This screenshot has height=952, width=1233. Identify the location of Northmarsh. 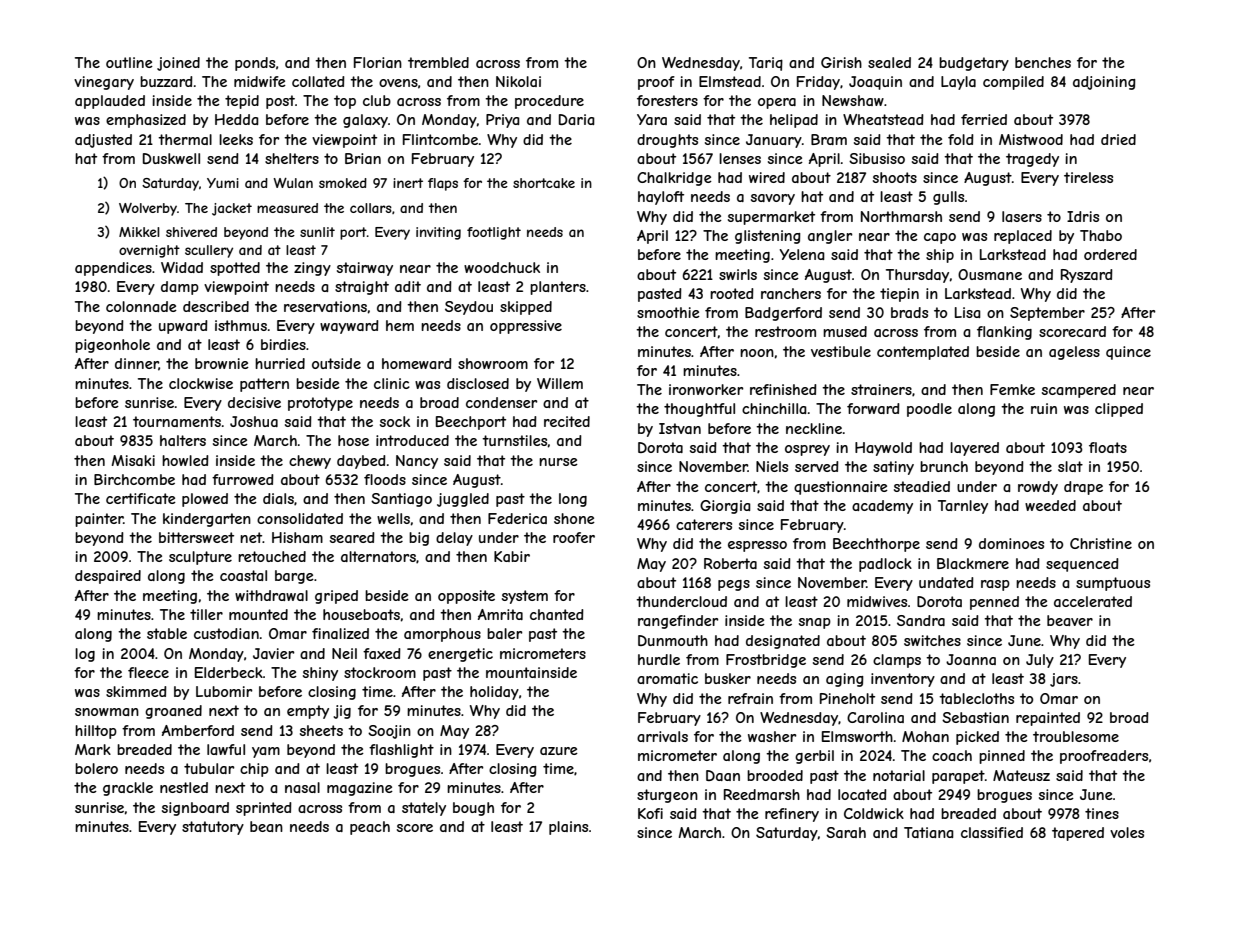
(901, 216).
